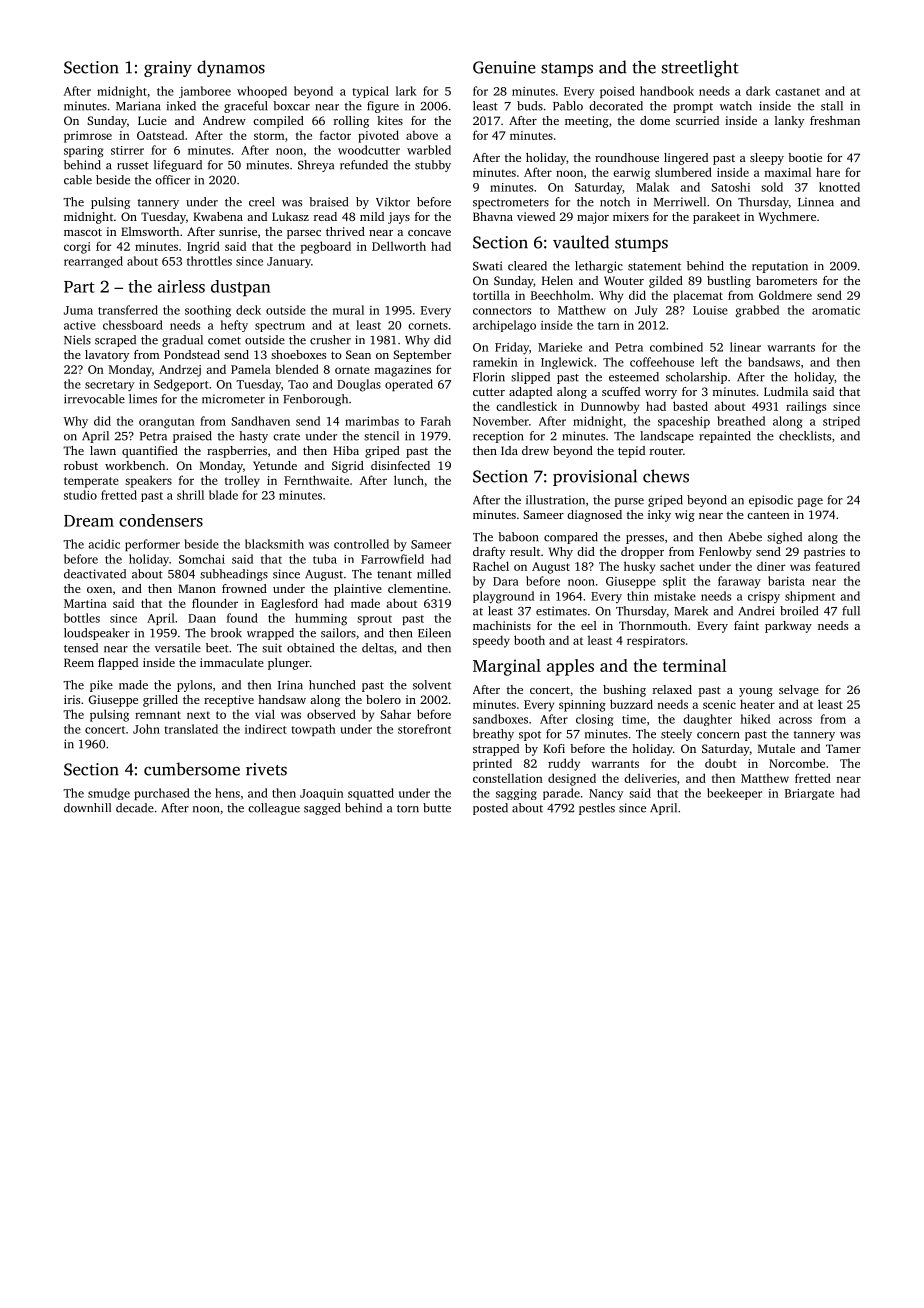  What do you see at coordinates (351, 122) in the image?
I see `rolling` at bounding box center [351, 122].
